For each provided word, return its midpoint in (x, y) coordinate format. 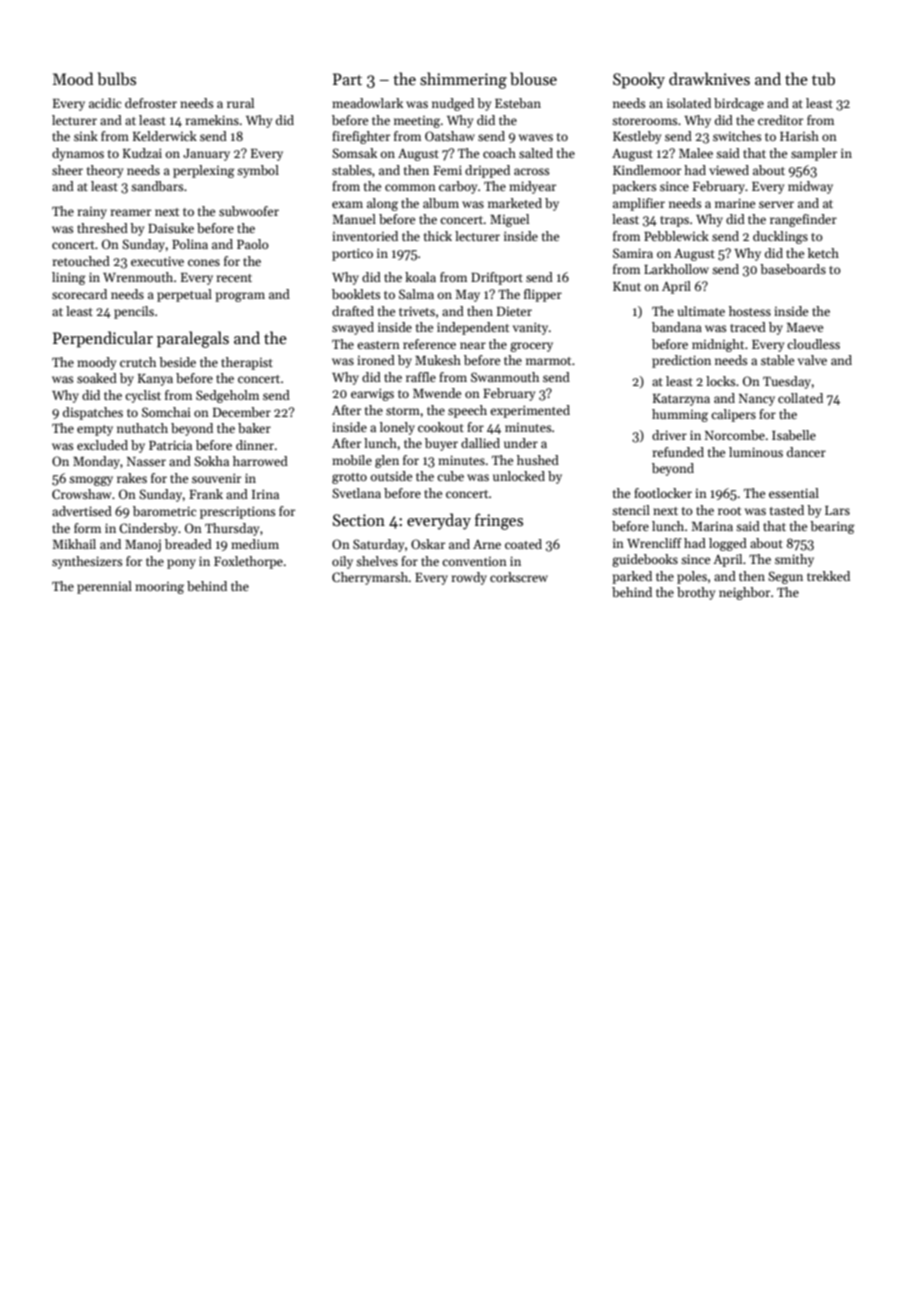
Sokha (211, 461)
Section (359, 520)
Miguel (509, 220)
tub (823, 79)
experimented (530, 411)
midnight (718, 345)
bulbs (117, 79)
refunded (678, 452)
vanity (530, 328)
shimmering (463, 80)
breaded (188, 544)
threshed (102, 228)
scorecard (79, 294)
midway (810, 187)
